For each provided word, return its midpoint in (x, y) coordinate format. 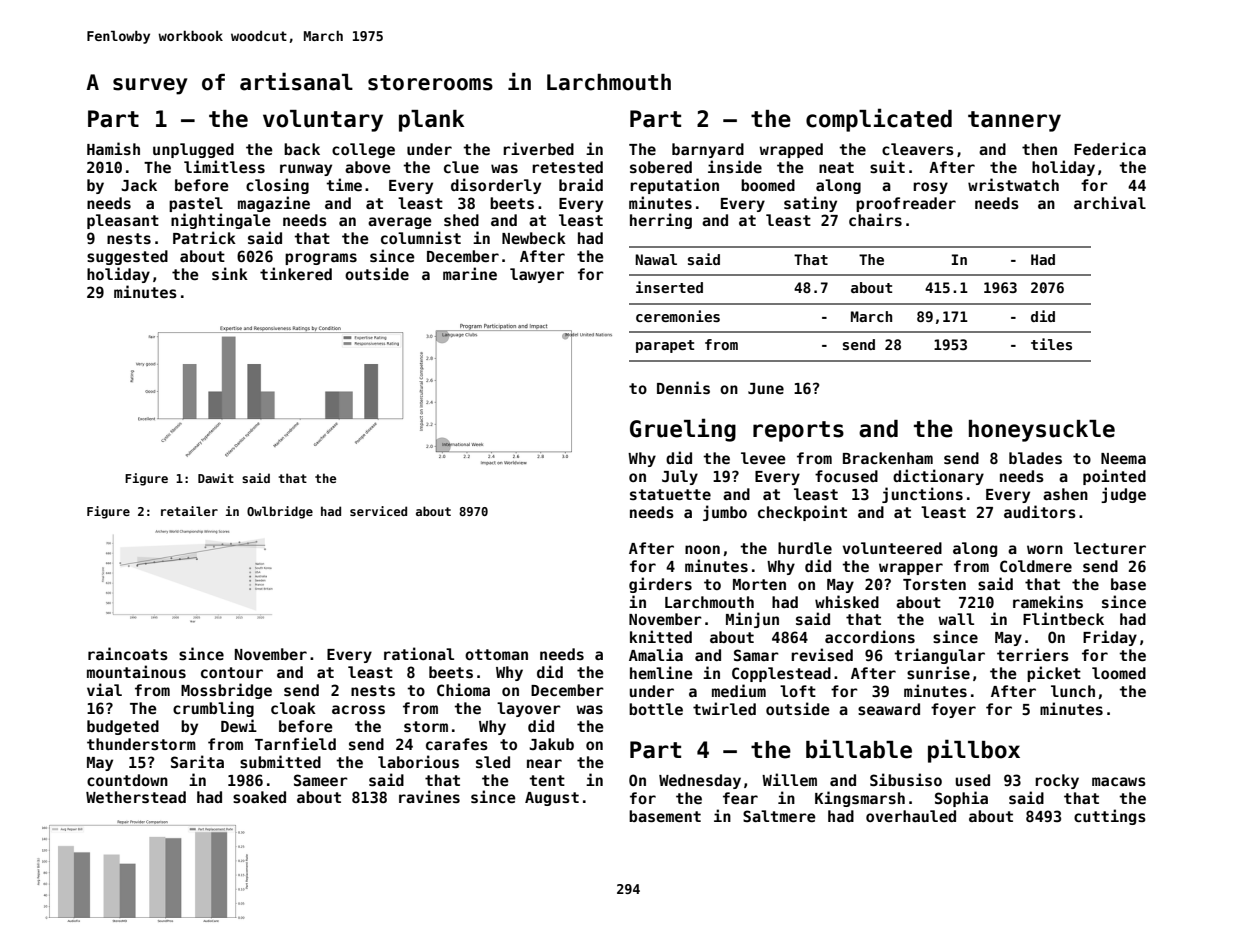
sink (230, 273)
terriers (1033, 654)
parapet (665, 346)
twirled (724, 708)
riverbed (538, 148)
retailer (189, 511)
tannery (1014, 121)
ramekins (1048, 601)
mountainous (136, 671)
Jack (139, 185)
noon (702, 549)
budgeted (123, 727)
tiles (1051, 344)
